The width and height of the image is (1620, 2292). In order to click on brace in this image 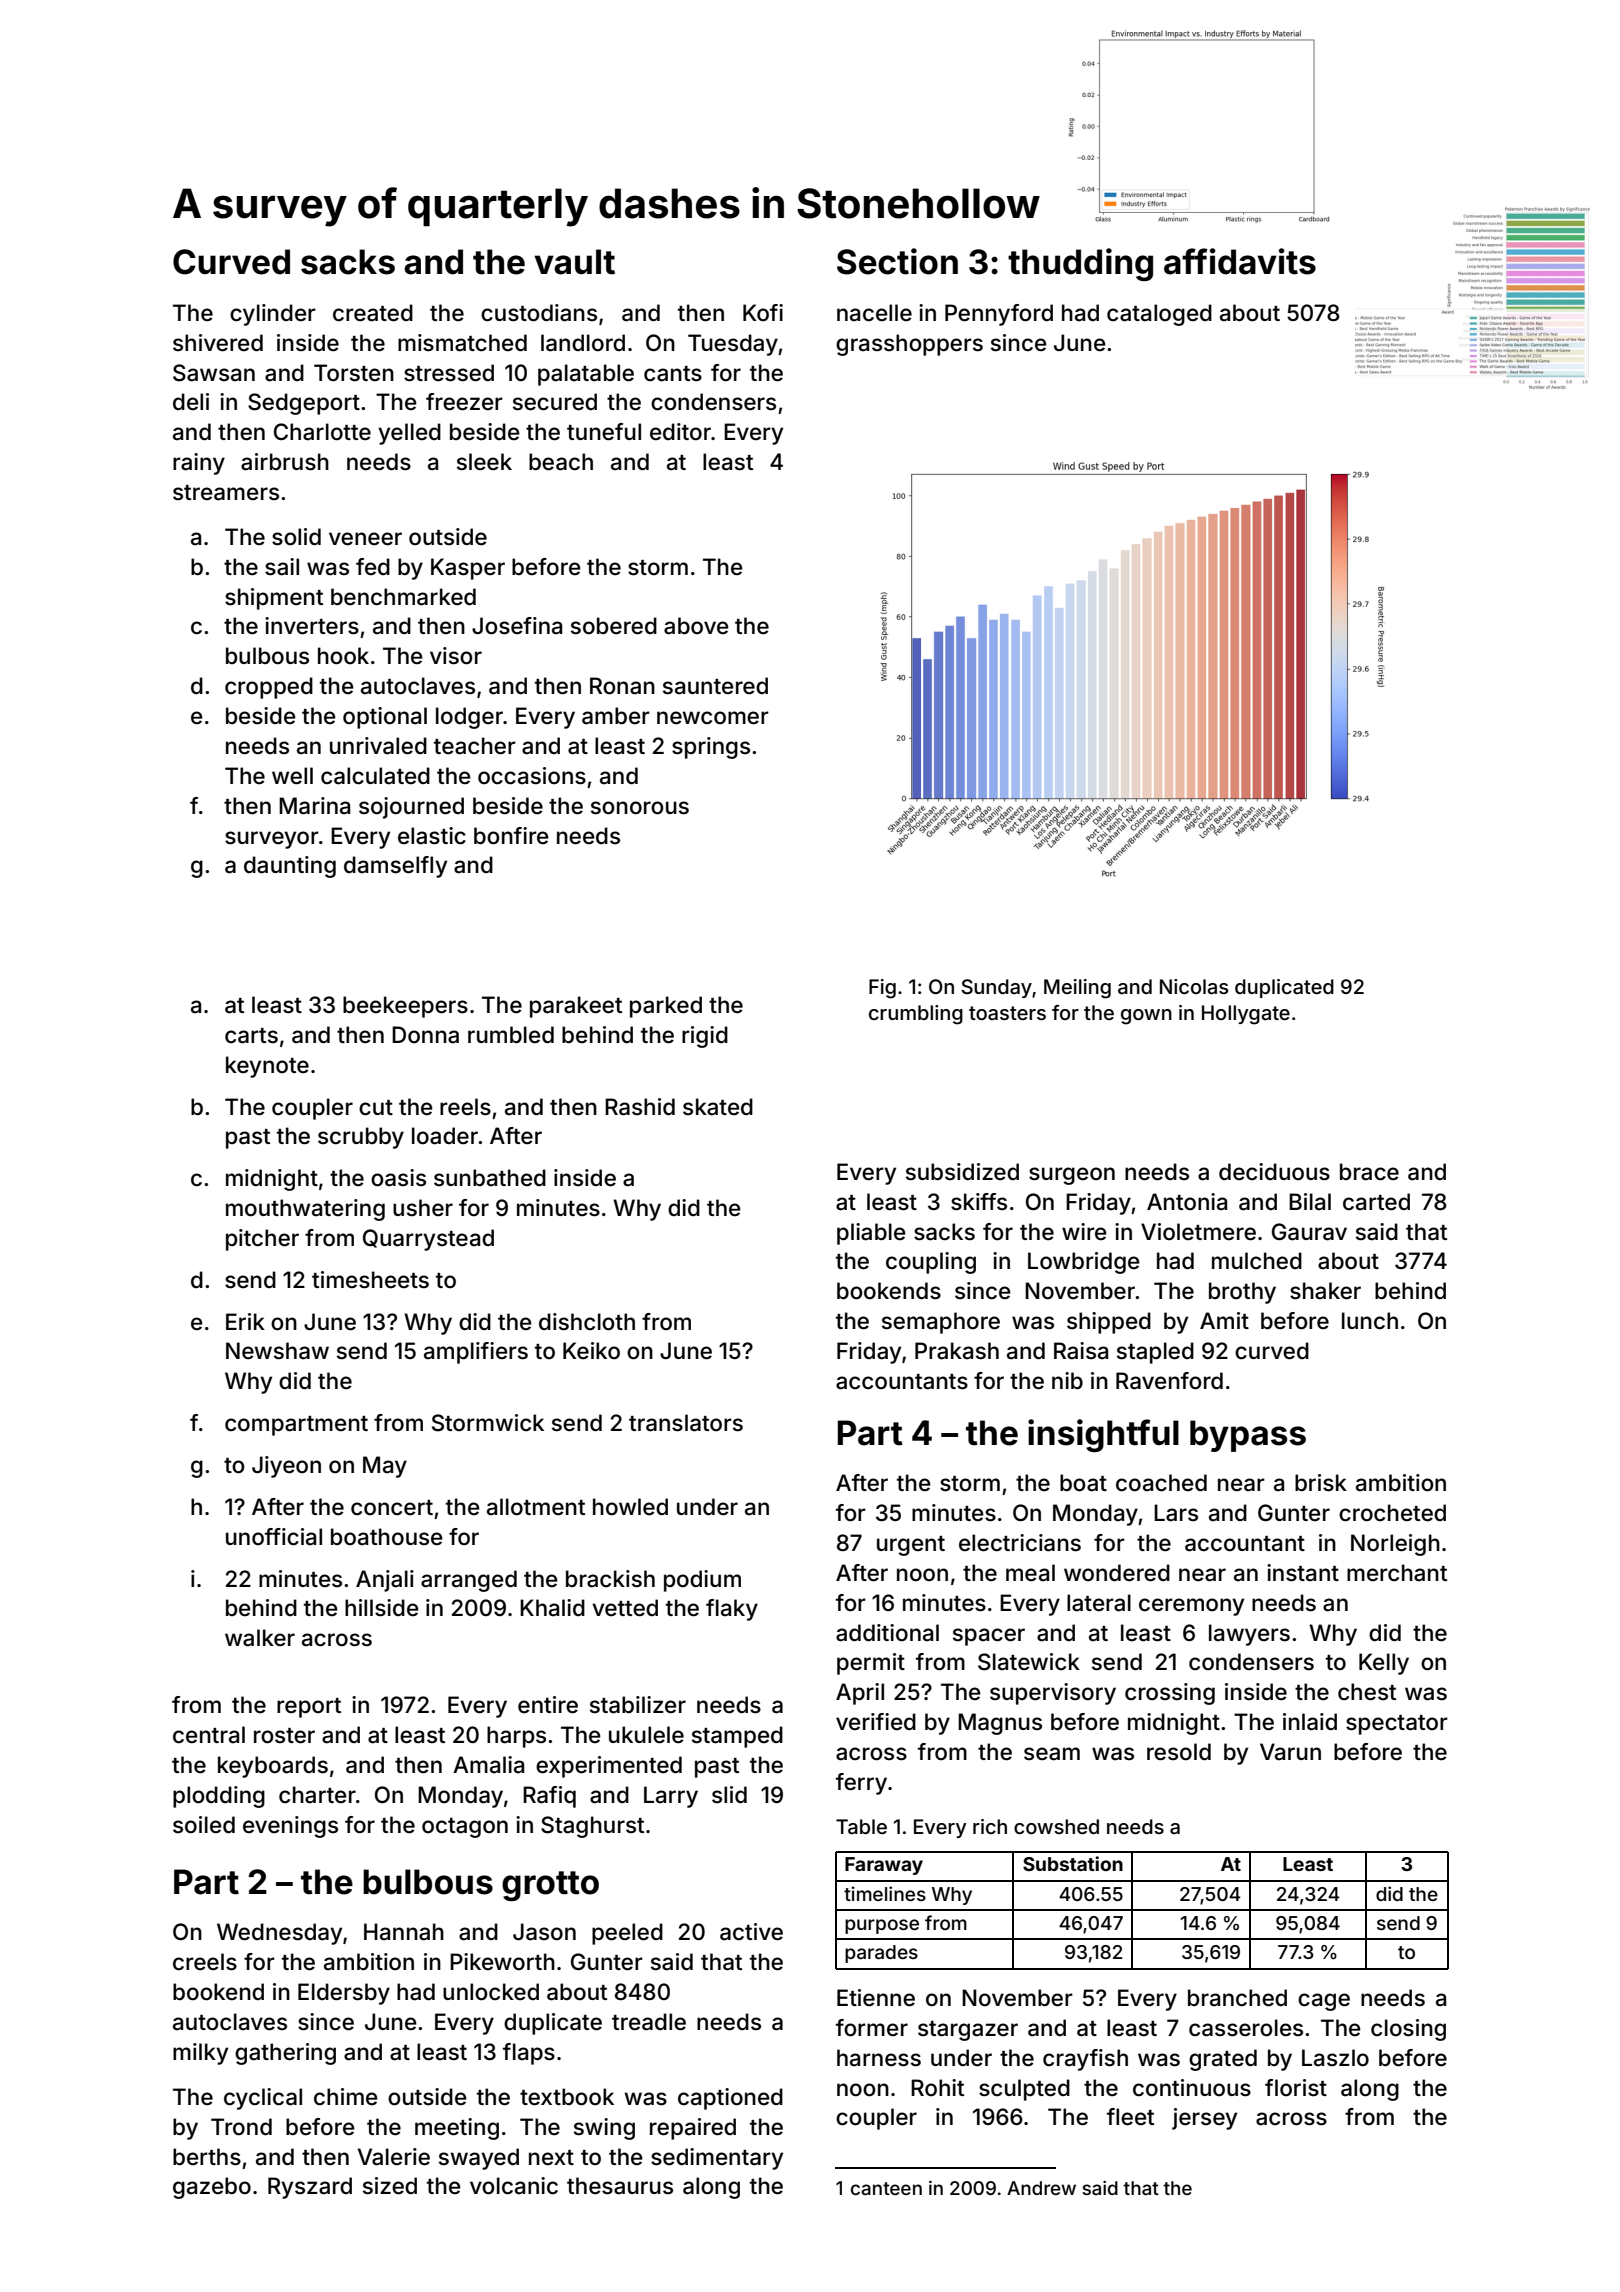, I will do `click(1369, 1172)`.
